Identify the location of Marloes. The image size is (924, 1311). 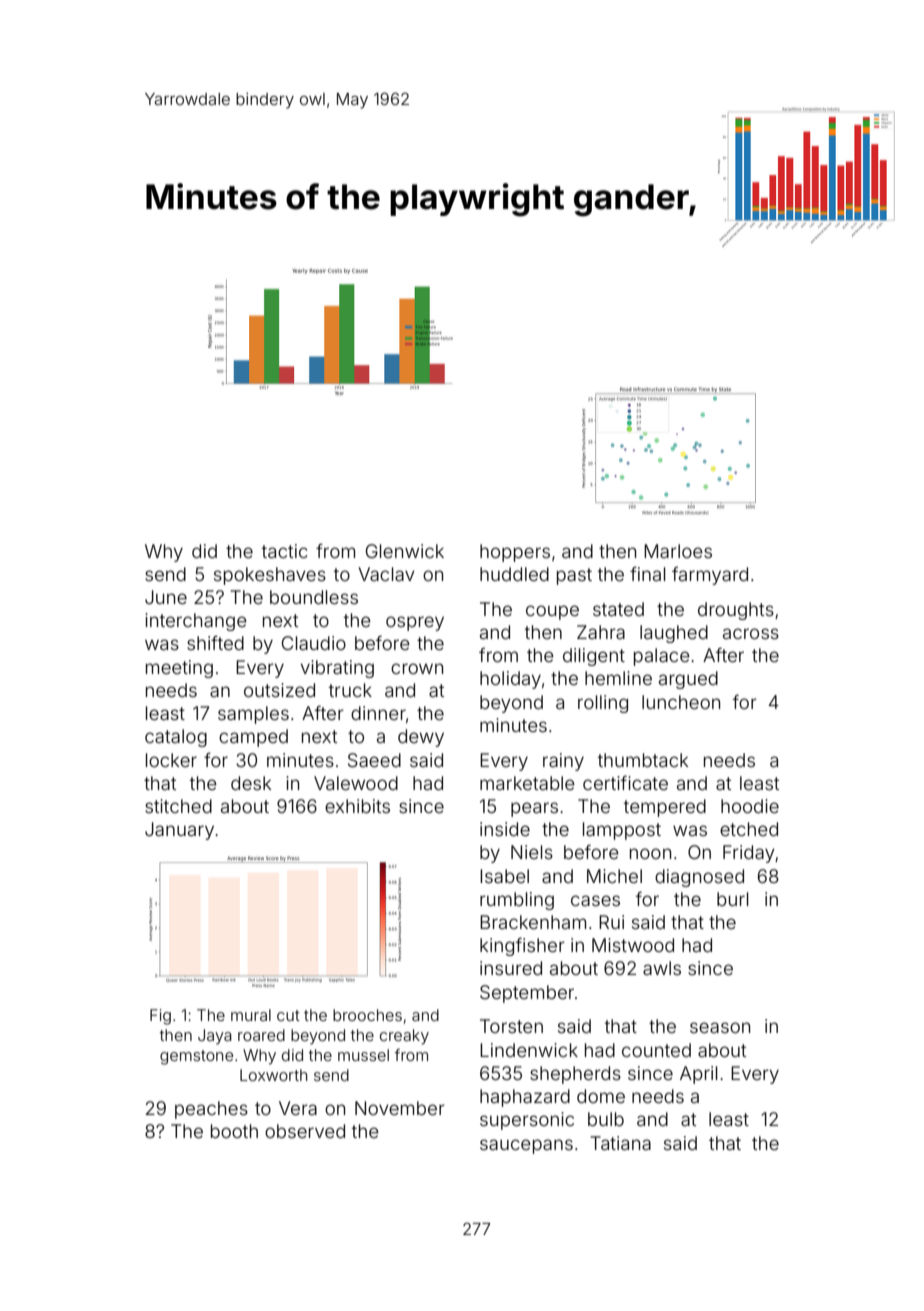
(678, 551).
